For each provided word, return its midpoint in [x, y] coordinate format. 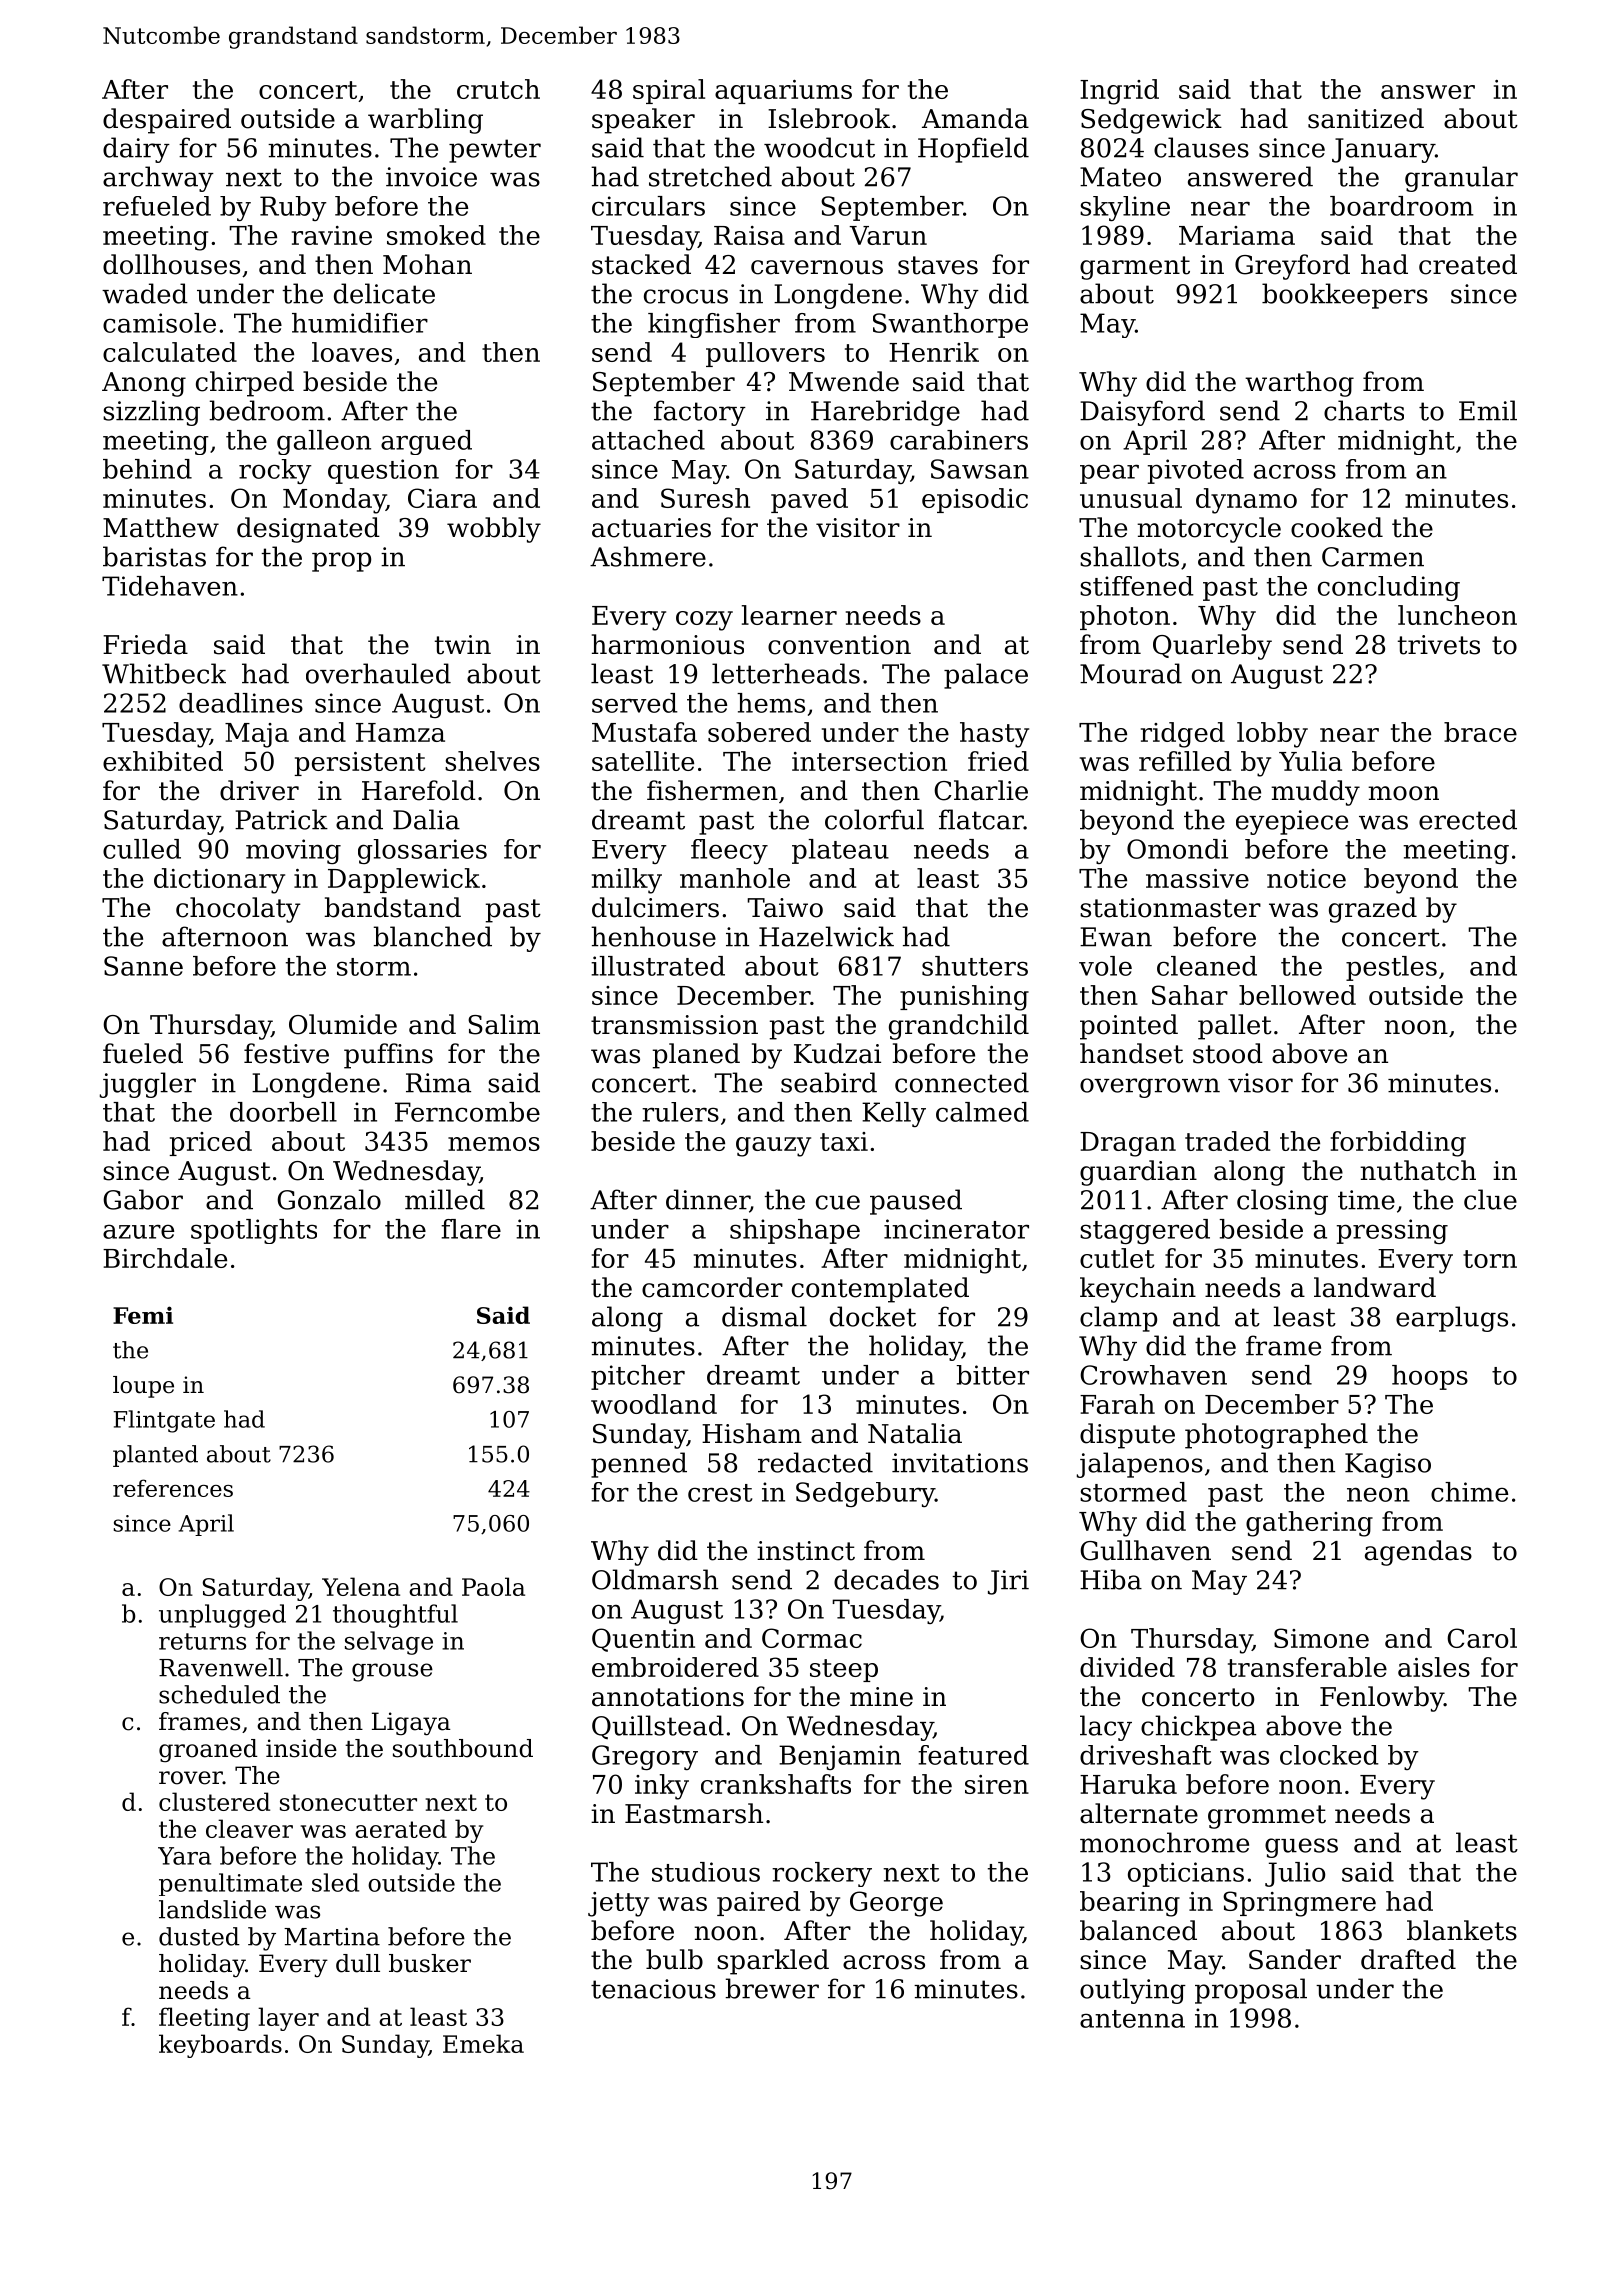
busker [430, 1963]
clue [1490, 1199]
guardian [1138, 1173]
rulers [680, 1112]
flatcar [981, 819]
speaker [643, 121]
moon [1403, 793]
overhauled [378, 673]
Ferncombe [467, 1112]
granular [1461, 179]
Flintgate [164, 1421]
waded [145, 293]
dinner [708, 1200]
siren [997, 1784]
